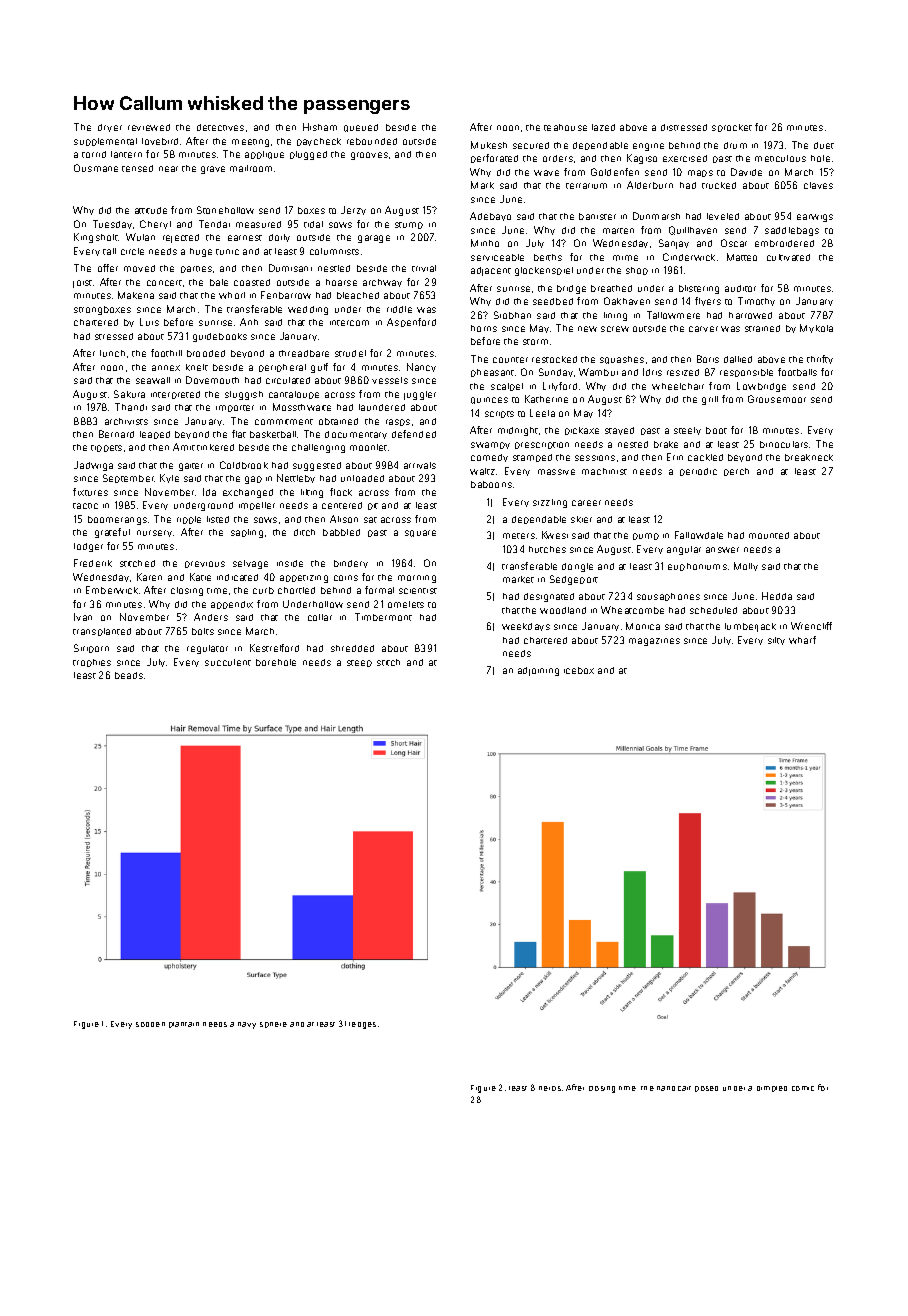 This screenshot has height=1316, width=908. What do you see at coordinates (809, 457) in the screenshot?
I see `breakneck` at bounding box center [809, 457].
